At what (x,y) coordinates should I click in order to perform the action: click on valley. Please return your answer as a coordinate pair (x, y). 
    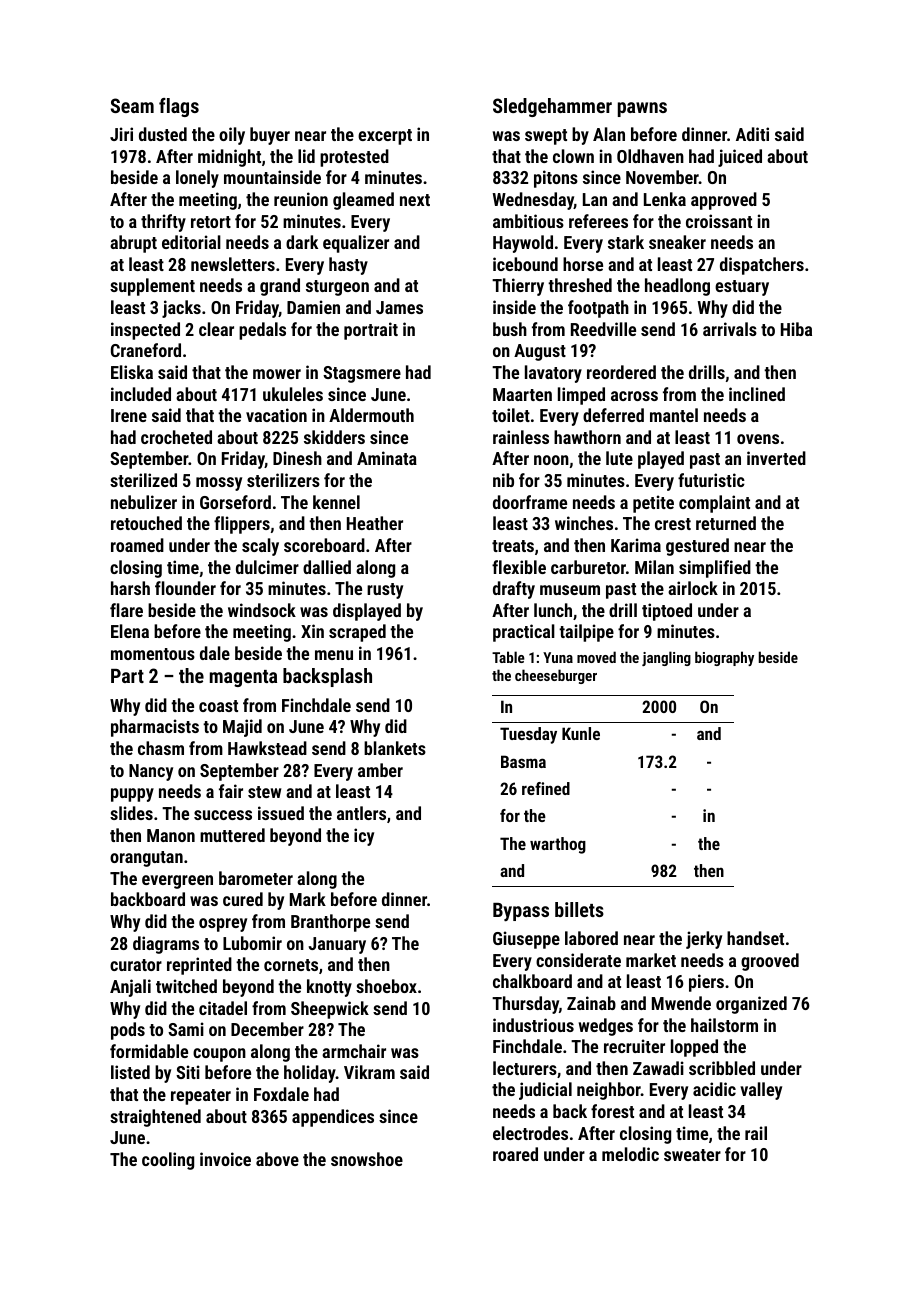
    Looking at the image, I should click on (761, 1091).
